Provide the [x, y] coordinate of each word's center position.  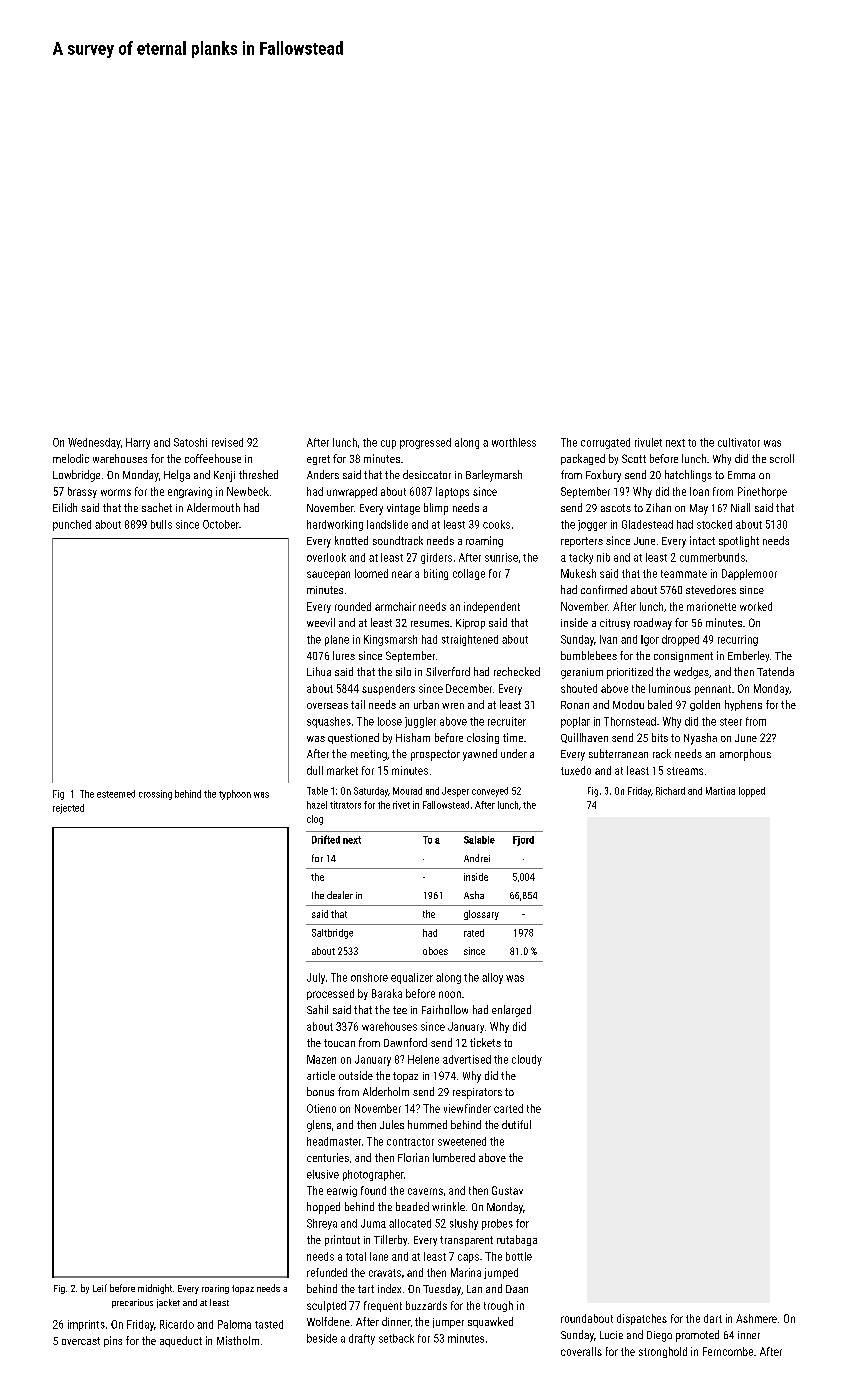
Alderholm [386, 1091]
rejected [68, 809]
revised [227, 442]
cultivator [739, 442]
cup [388, 444]
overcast [81, 1341]
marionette [711, 606]
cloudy [527, 1060]
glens [319, 1126]
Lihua [319, 671]
